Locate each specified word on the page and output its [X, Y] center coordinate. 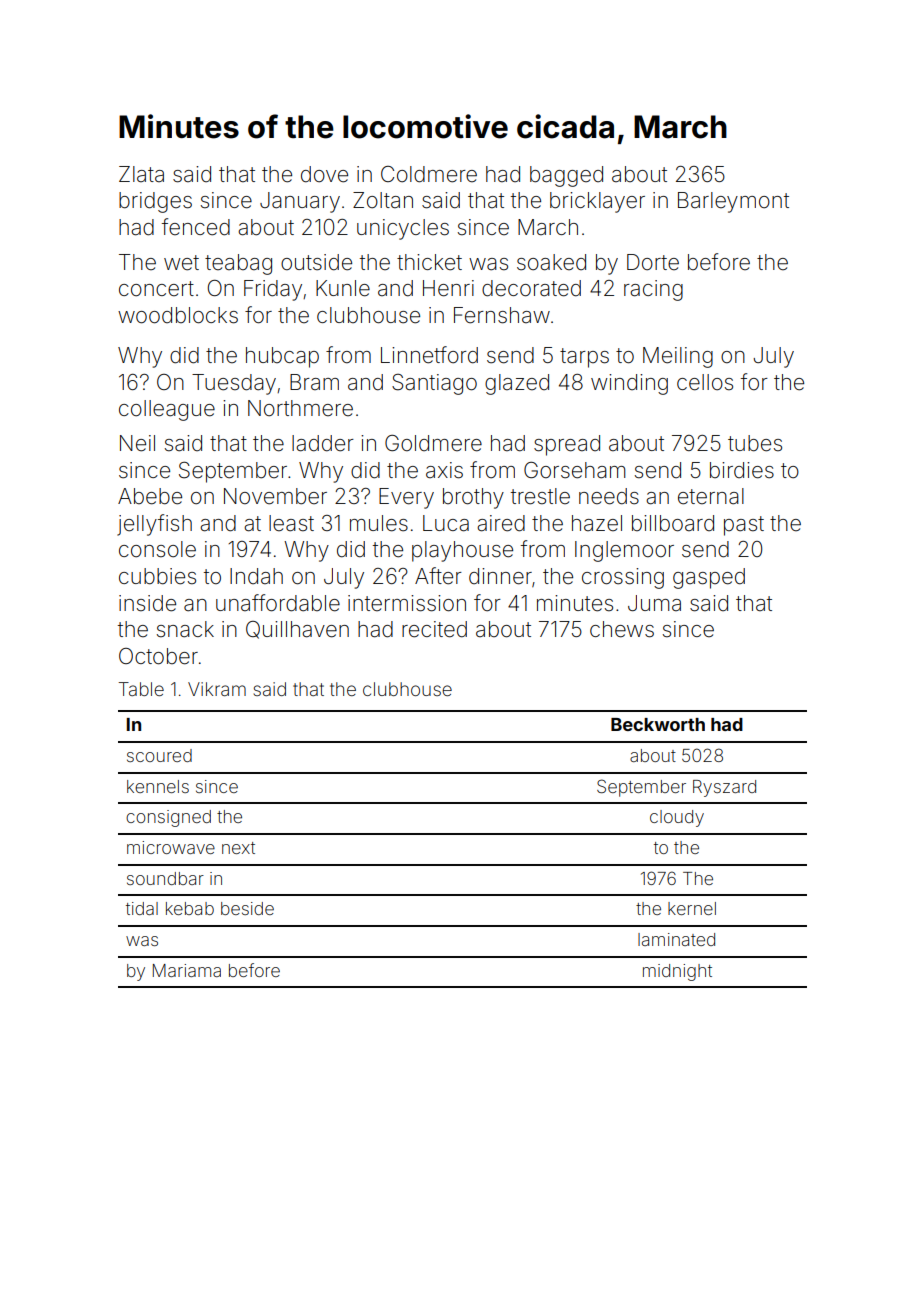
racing [653, 290]
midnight [677, 972]
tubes [755, 443]
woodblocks [178, 315]
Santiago [434, 384]
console [157, 549]
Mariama [187, 970]
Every [406, 498]
